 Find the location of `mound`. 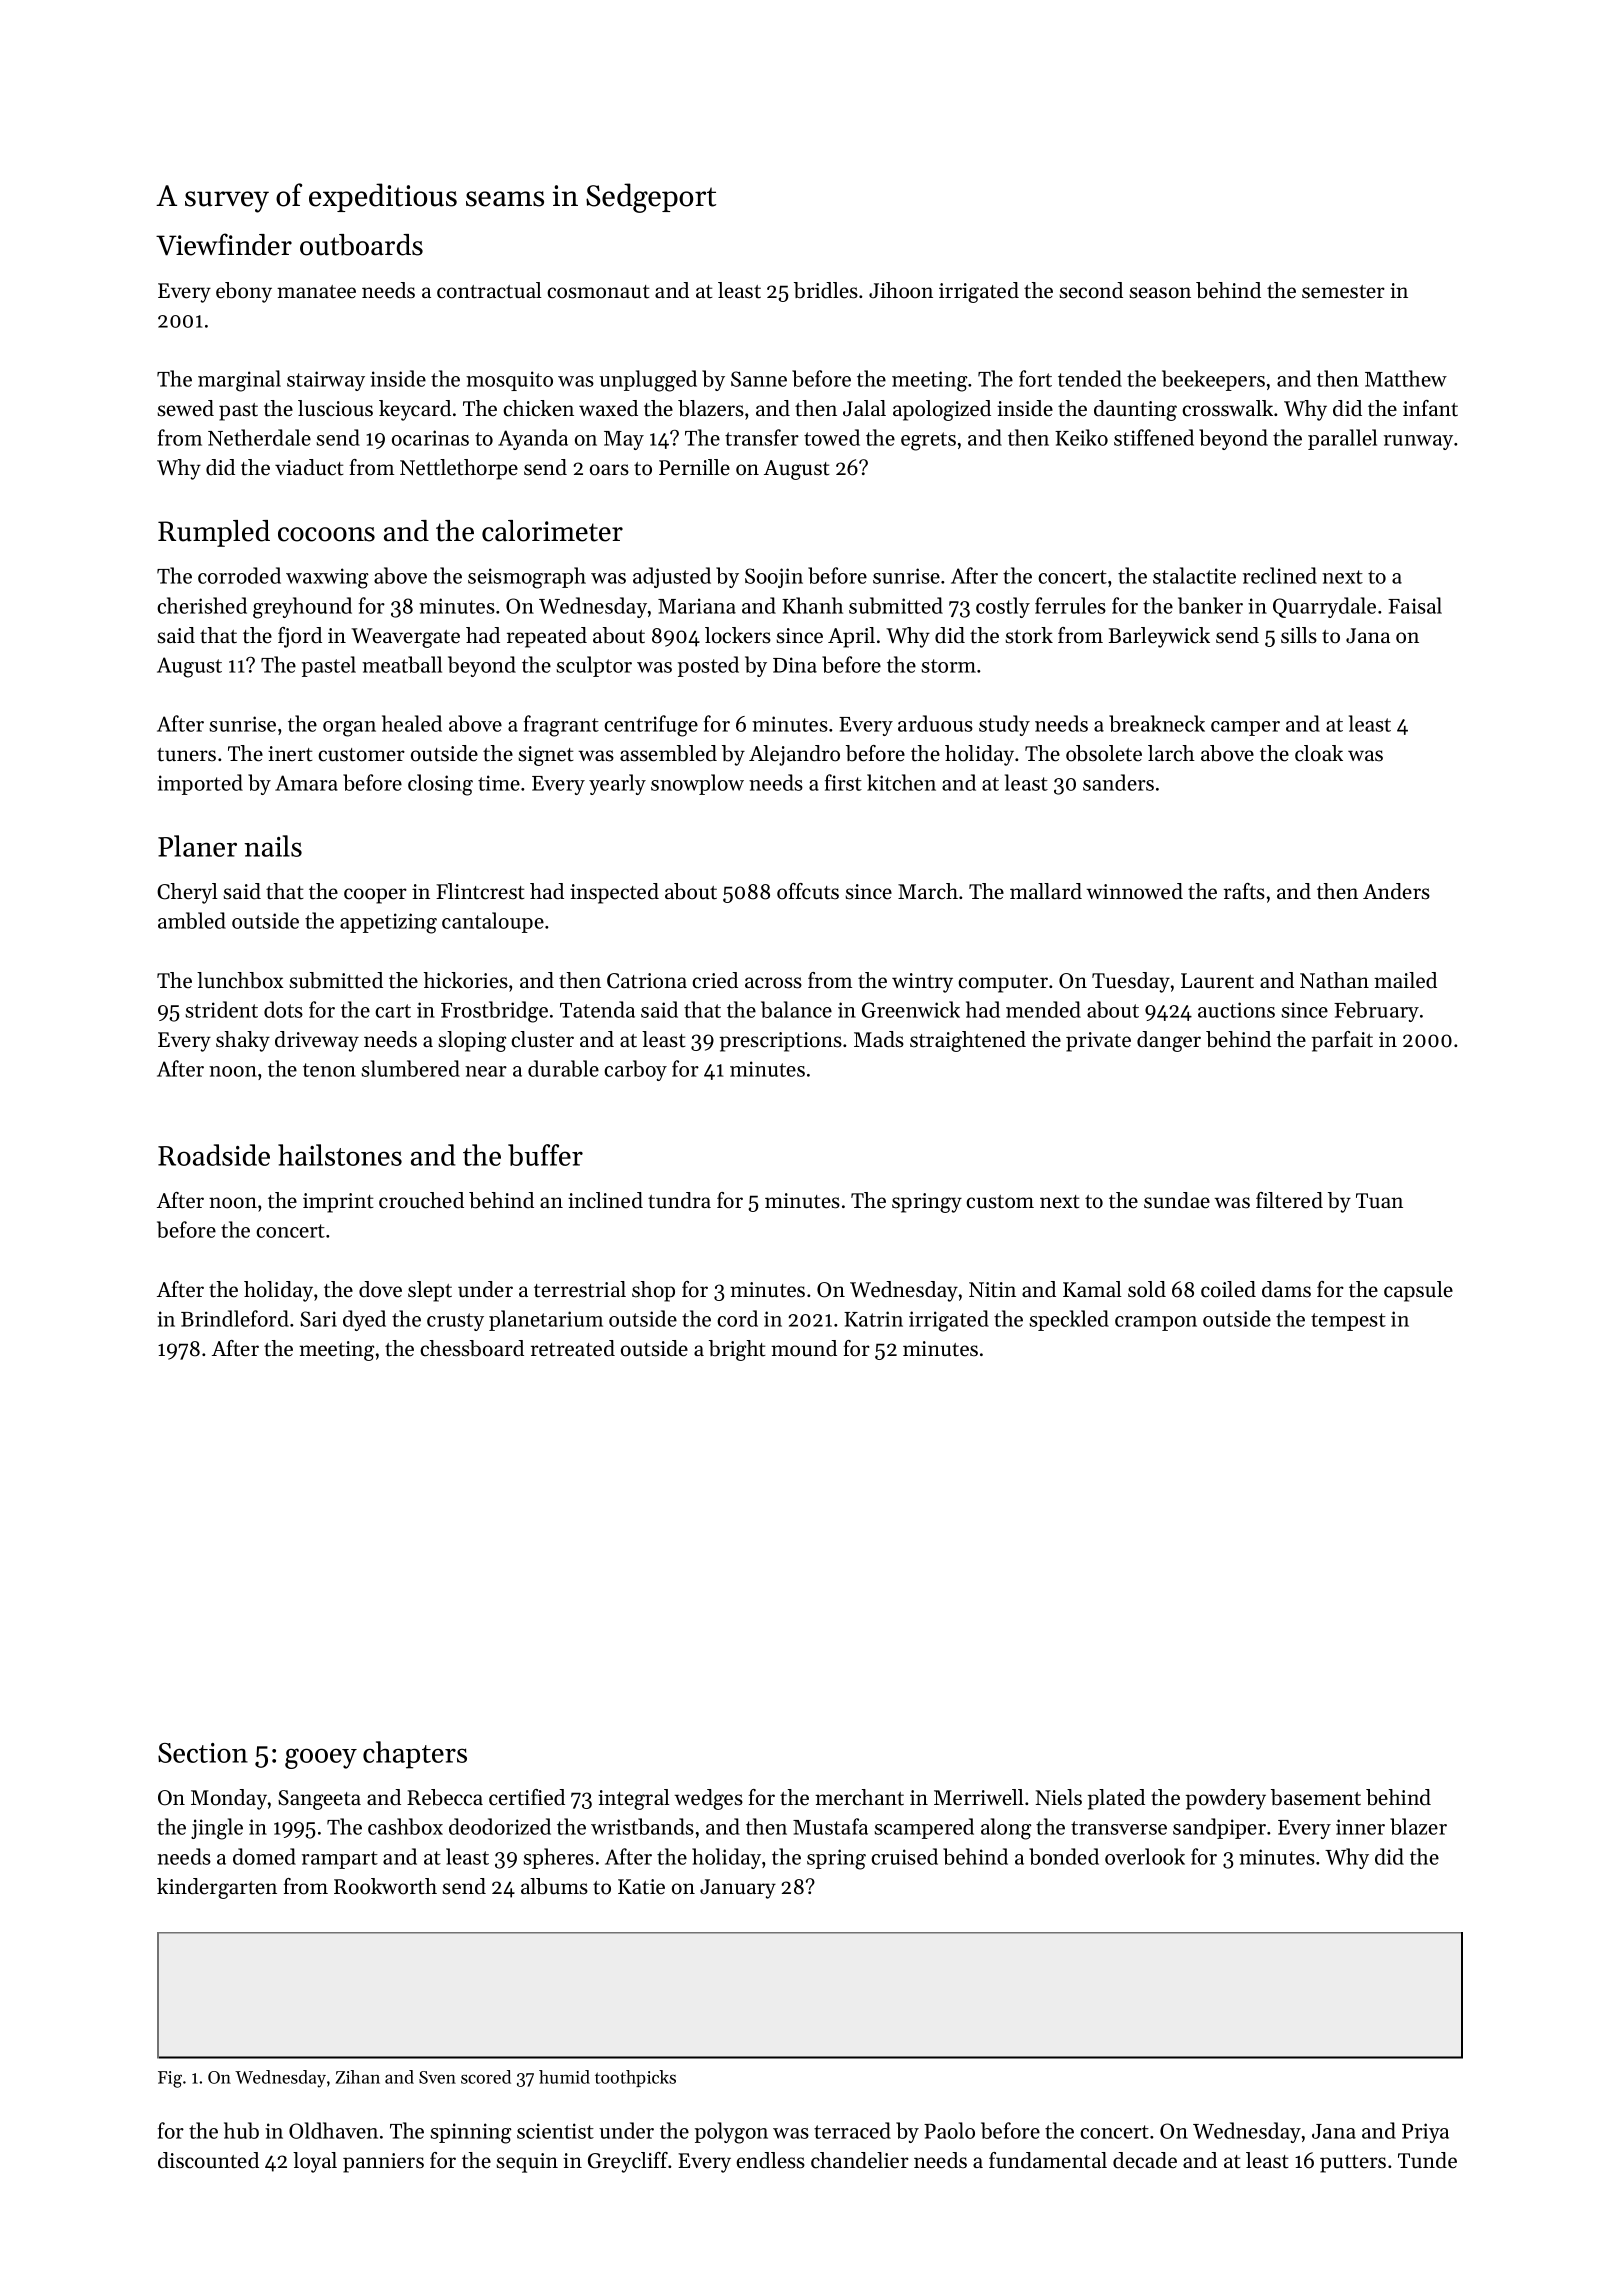

mound is located at coordinates (804, 1348).
